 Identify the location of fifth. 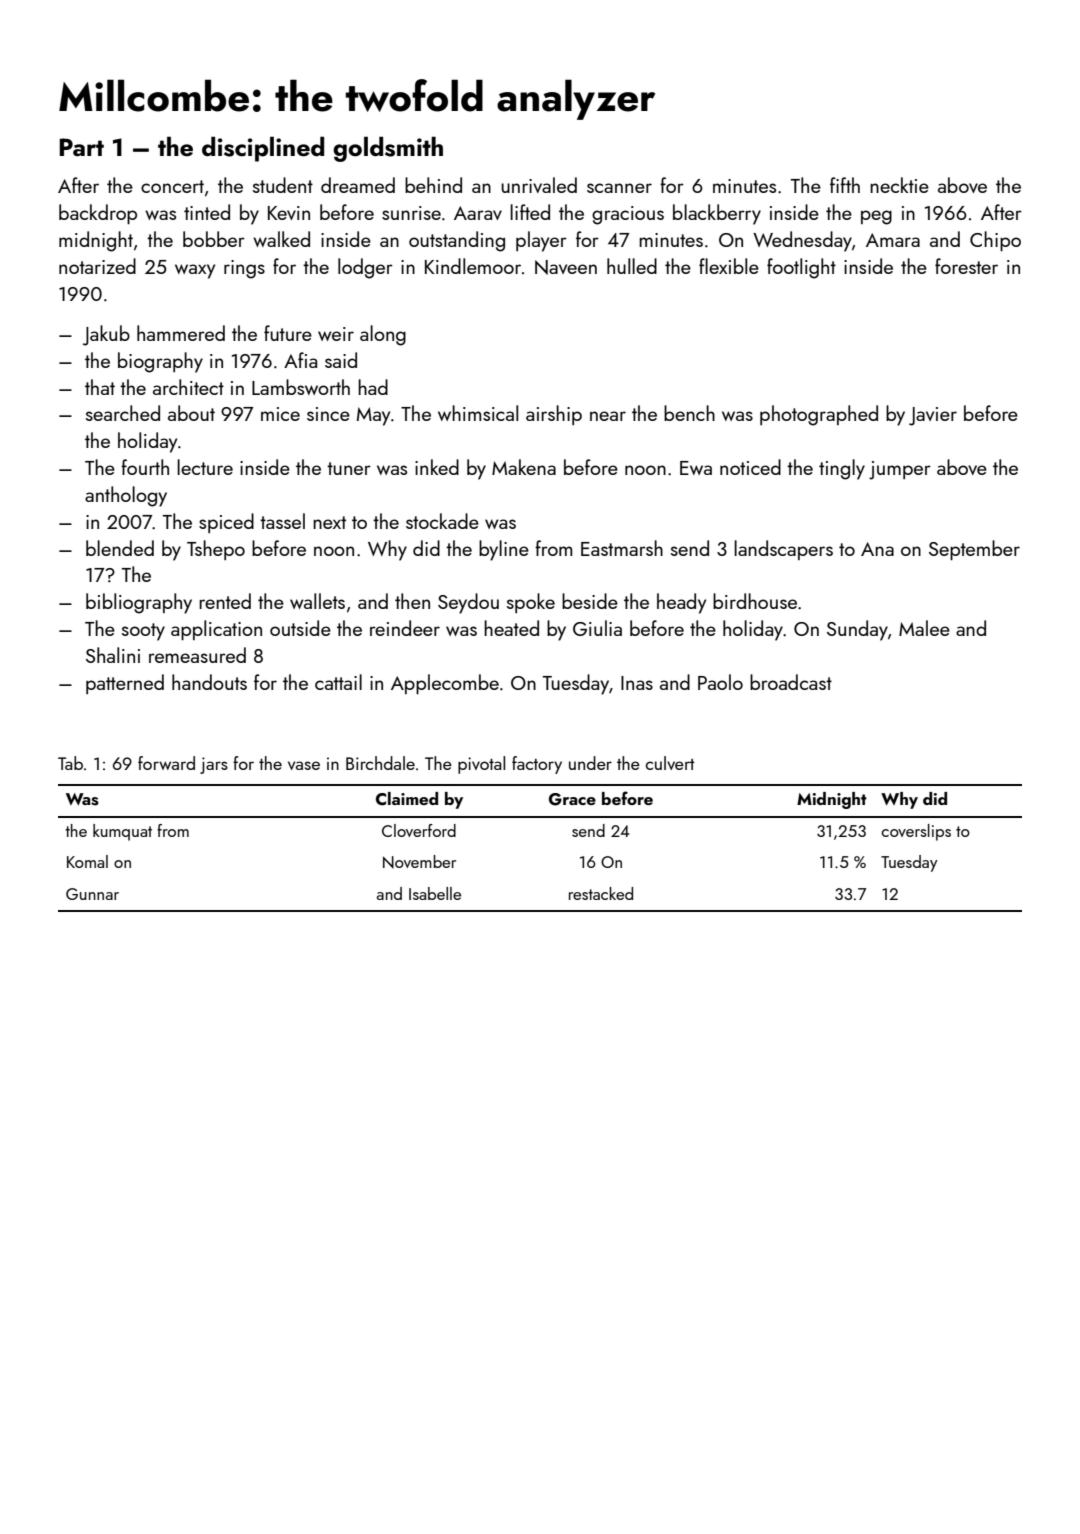
(845, 185).
